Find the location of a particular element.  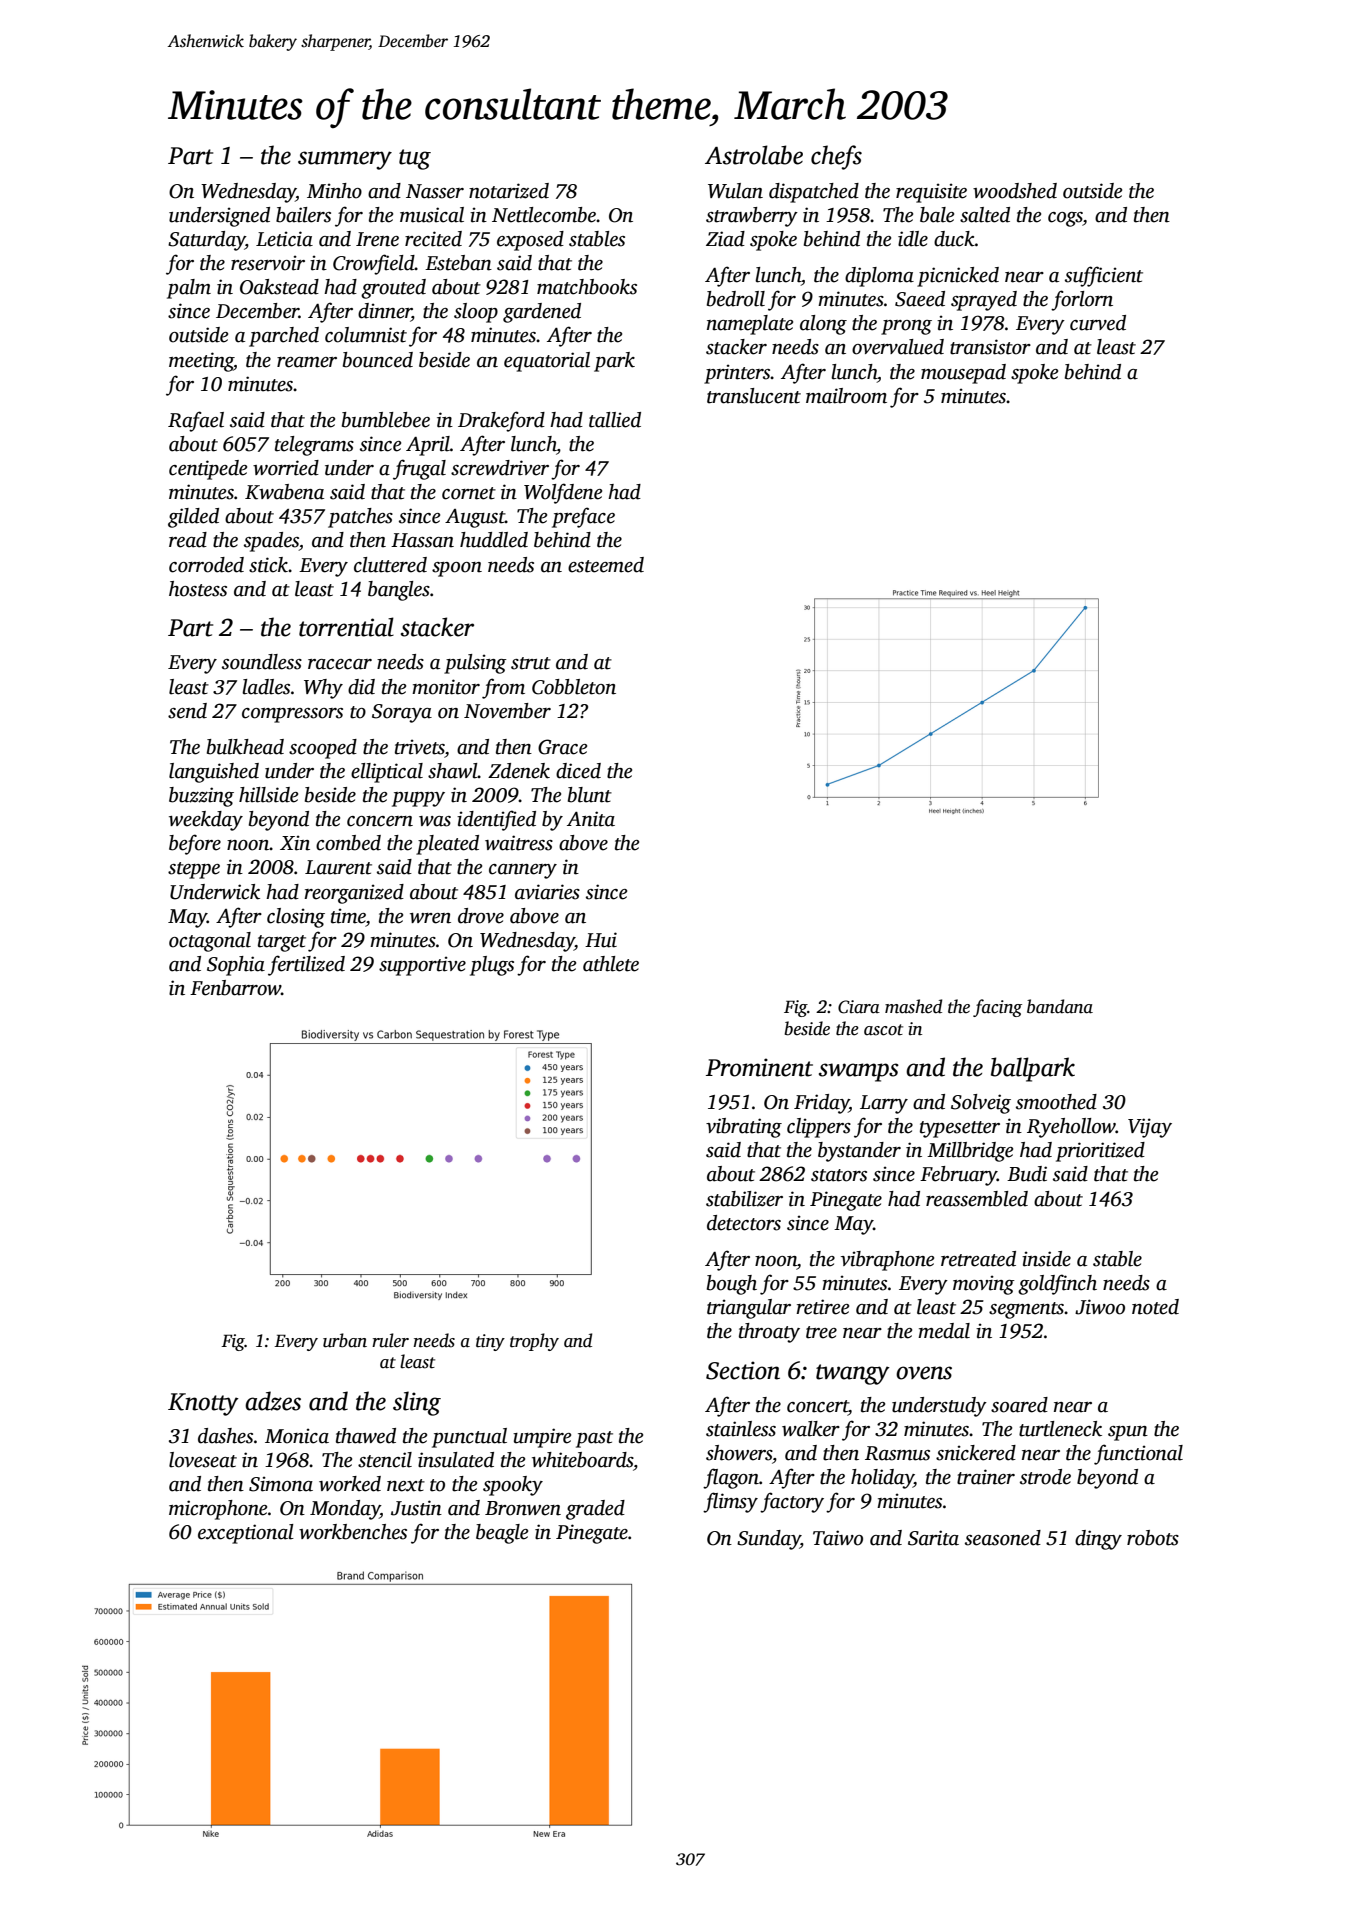

mousepad is located at coordinates (963, 374).
